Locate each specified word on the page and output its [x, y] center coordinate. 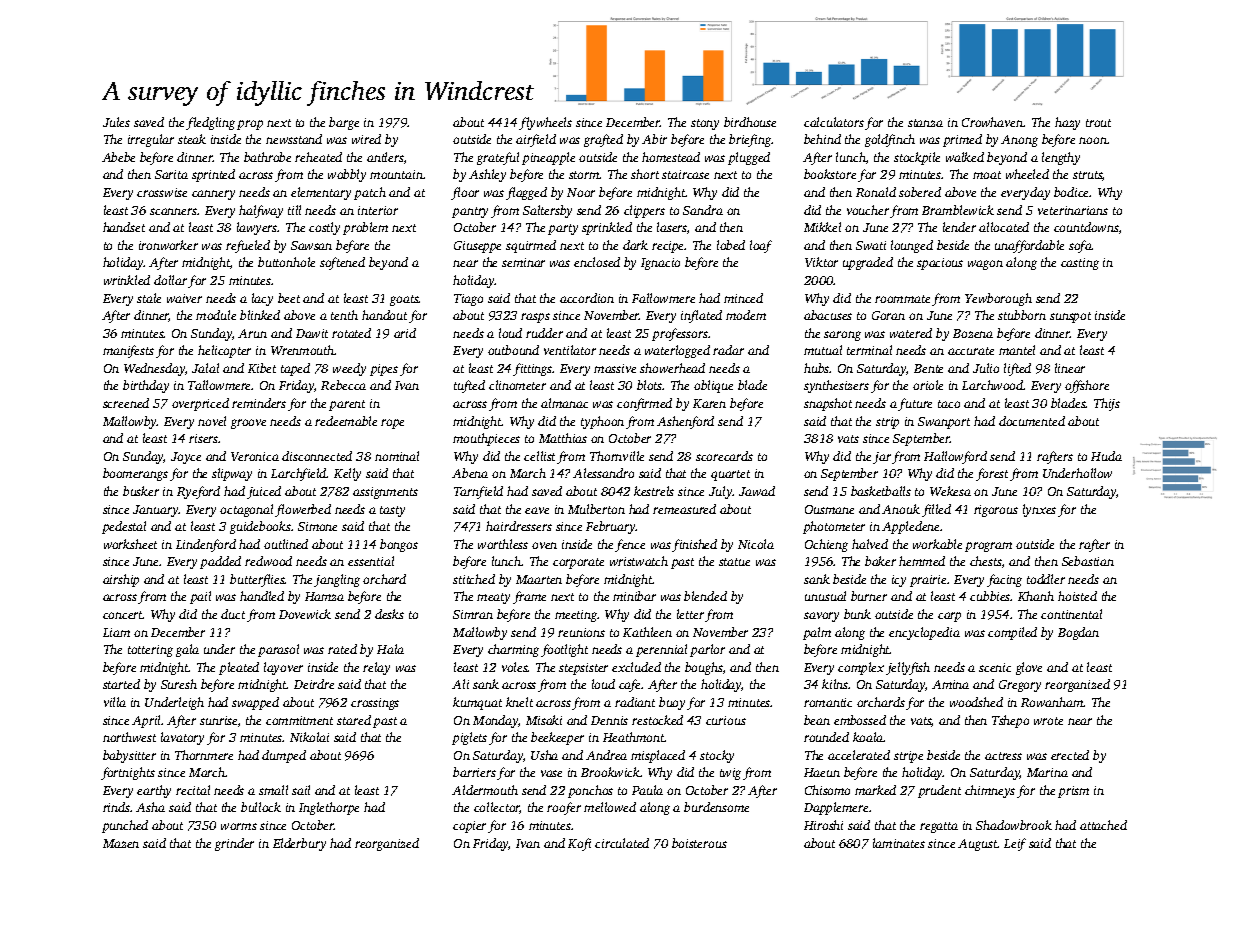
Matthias [563, 438]
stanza [925, 123]
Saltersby [547, 211]
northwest [129, 737]
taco [949, 404]
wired [366, 139]
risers [204, 438]
